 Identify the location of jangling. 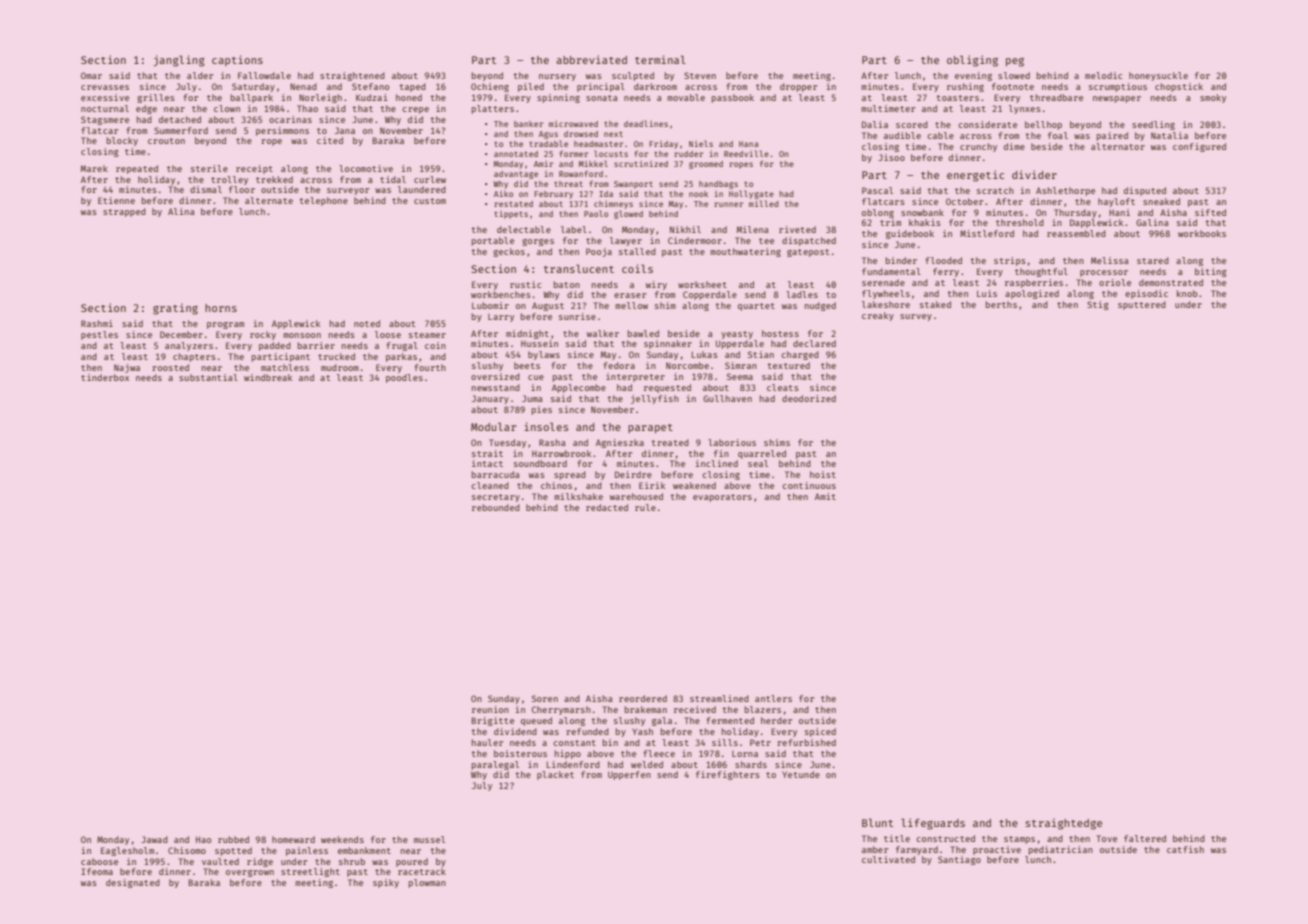
(179, 61).
